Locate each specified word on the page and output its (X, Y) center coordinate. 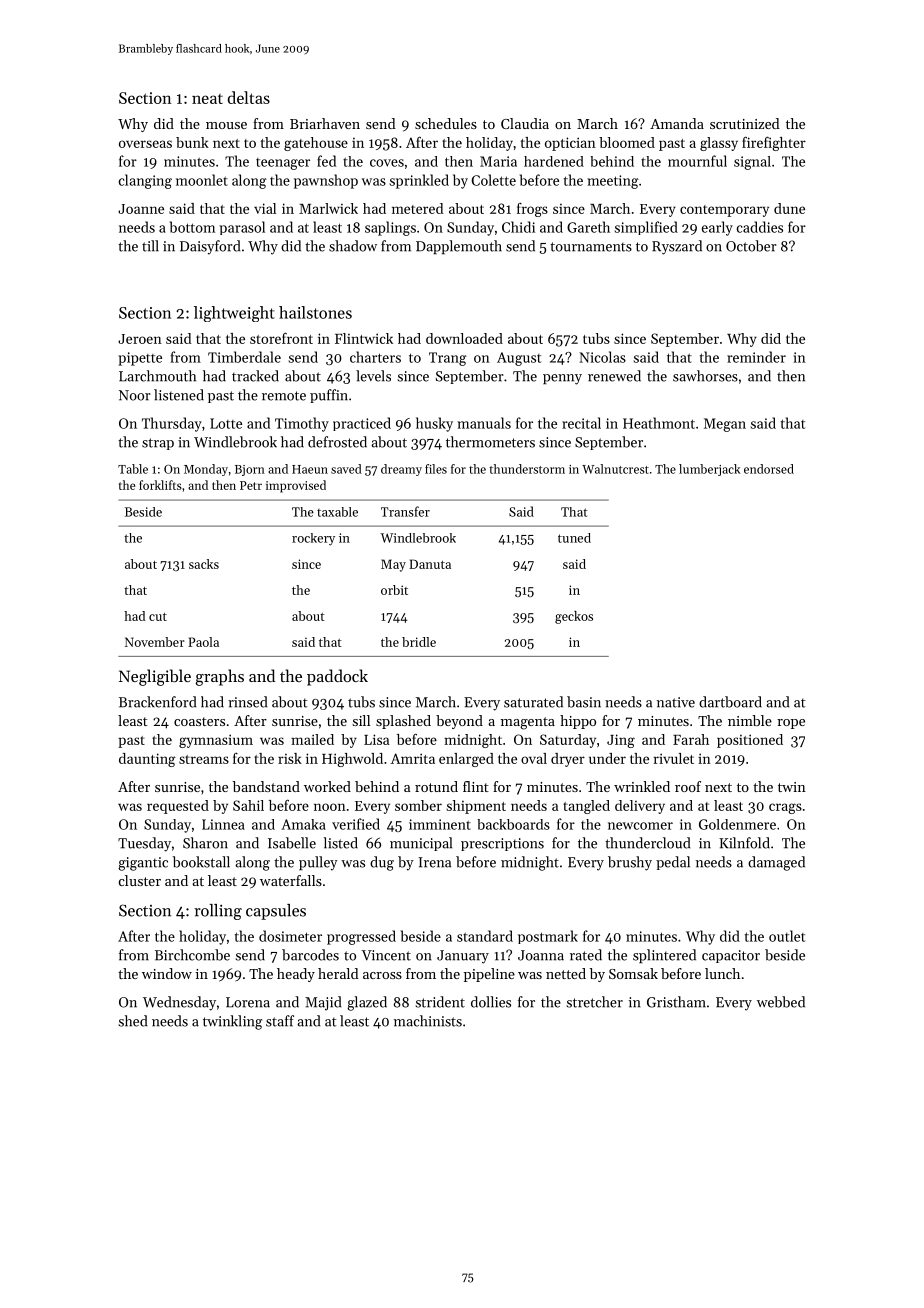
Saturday (568, 741)
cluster (140, 880)
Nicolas (602, 357)
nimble (750, 720)
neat (207, 99)
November (155, 642)
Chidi (518, 227)
